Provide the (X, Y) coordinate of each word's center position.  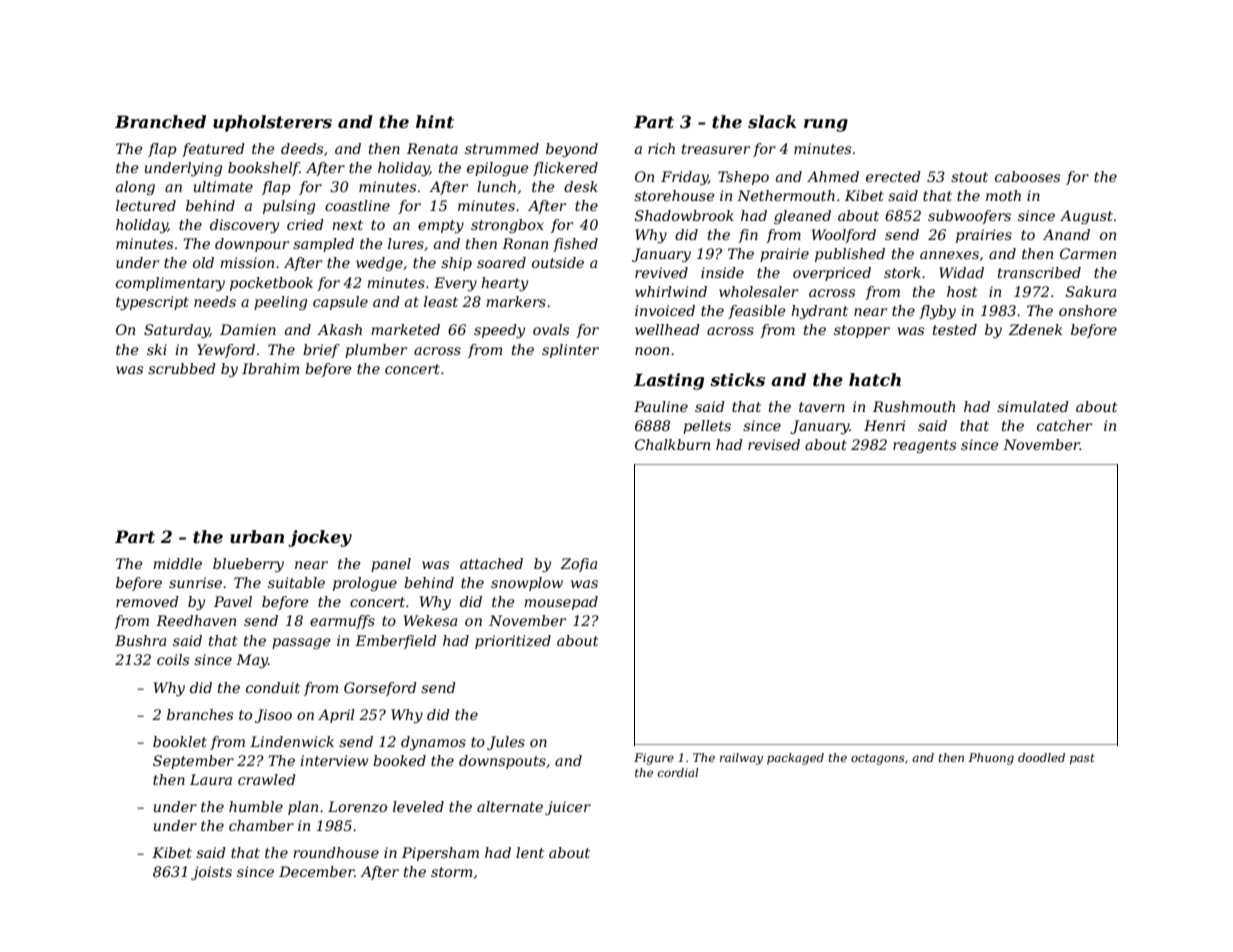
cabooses (1027, 176)
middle (177, 563)
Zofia (578, 565)
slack (772, 121)
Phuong (991, 759)
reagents (924, 446)
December (316, 871)
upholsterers (272, 123)
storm (451, 872)
